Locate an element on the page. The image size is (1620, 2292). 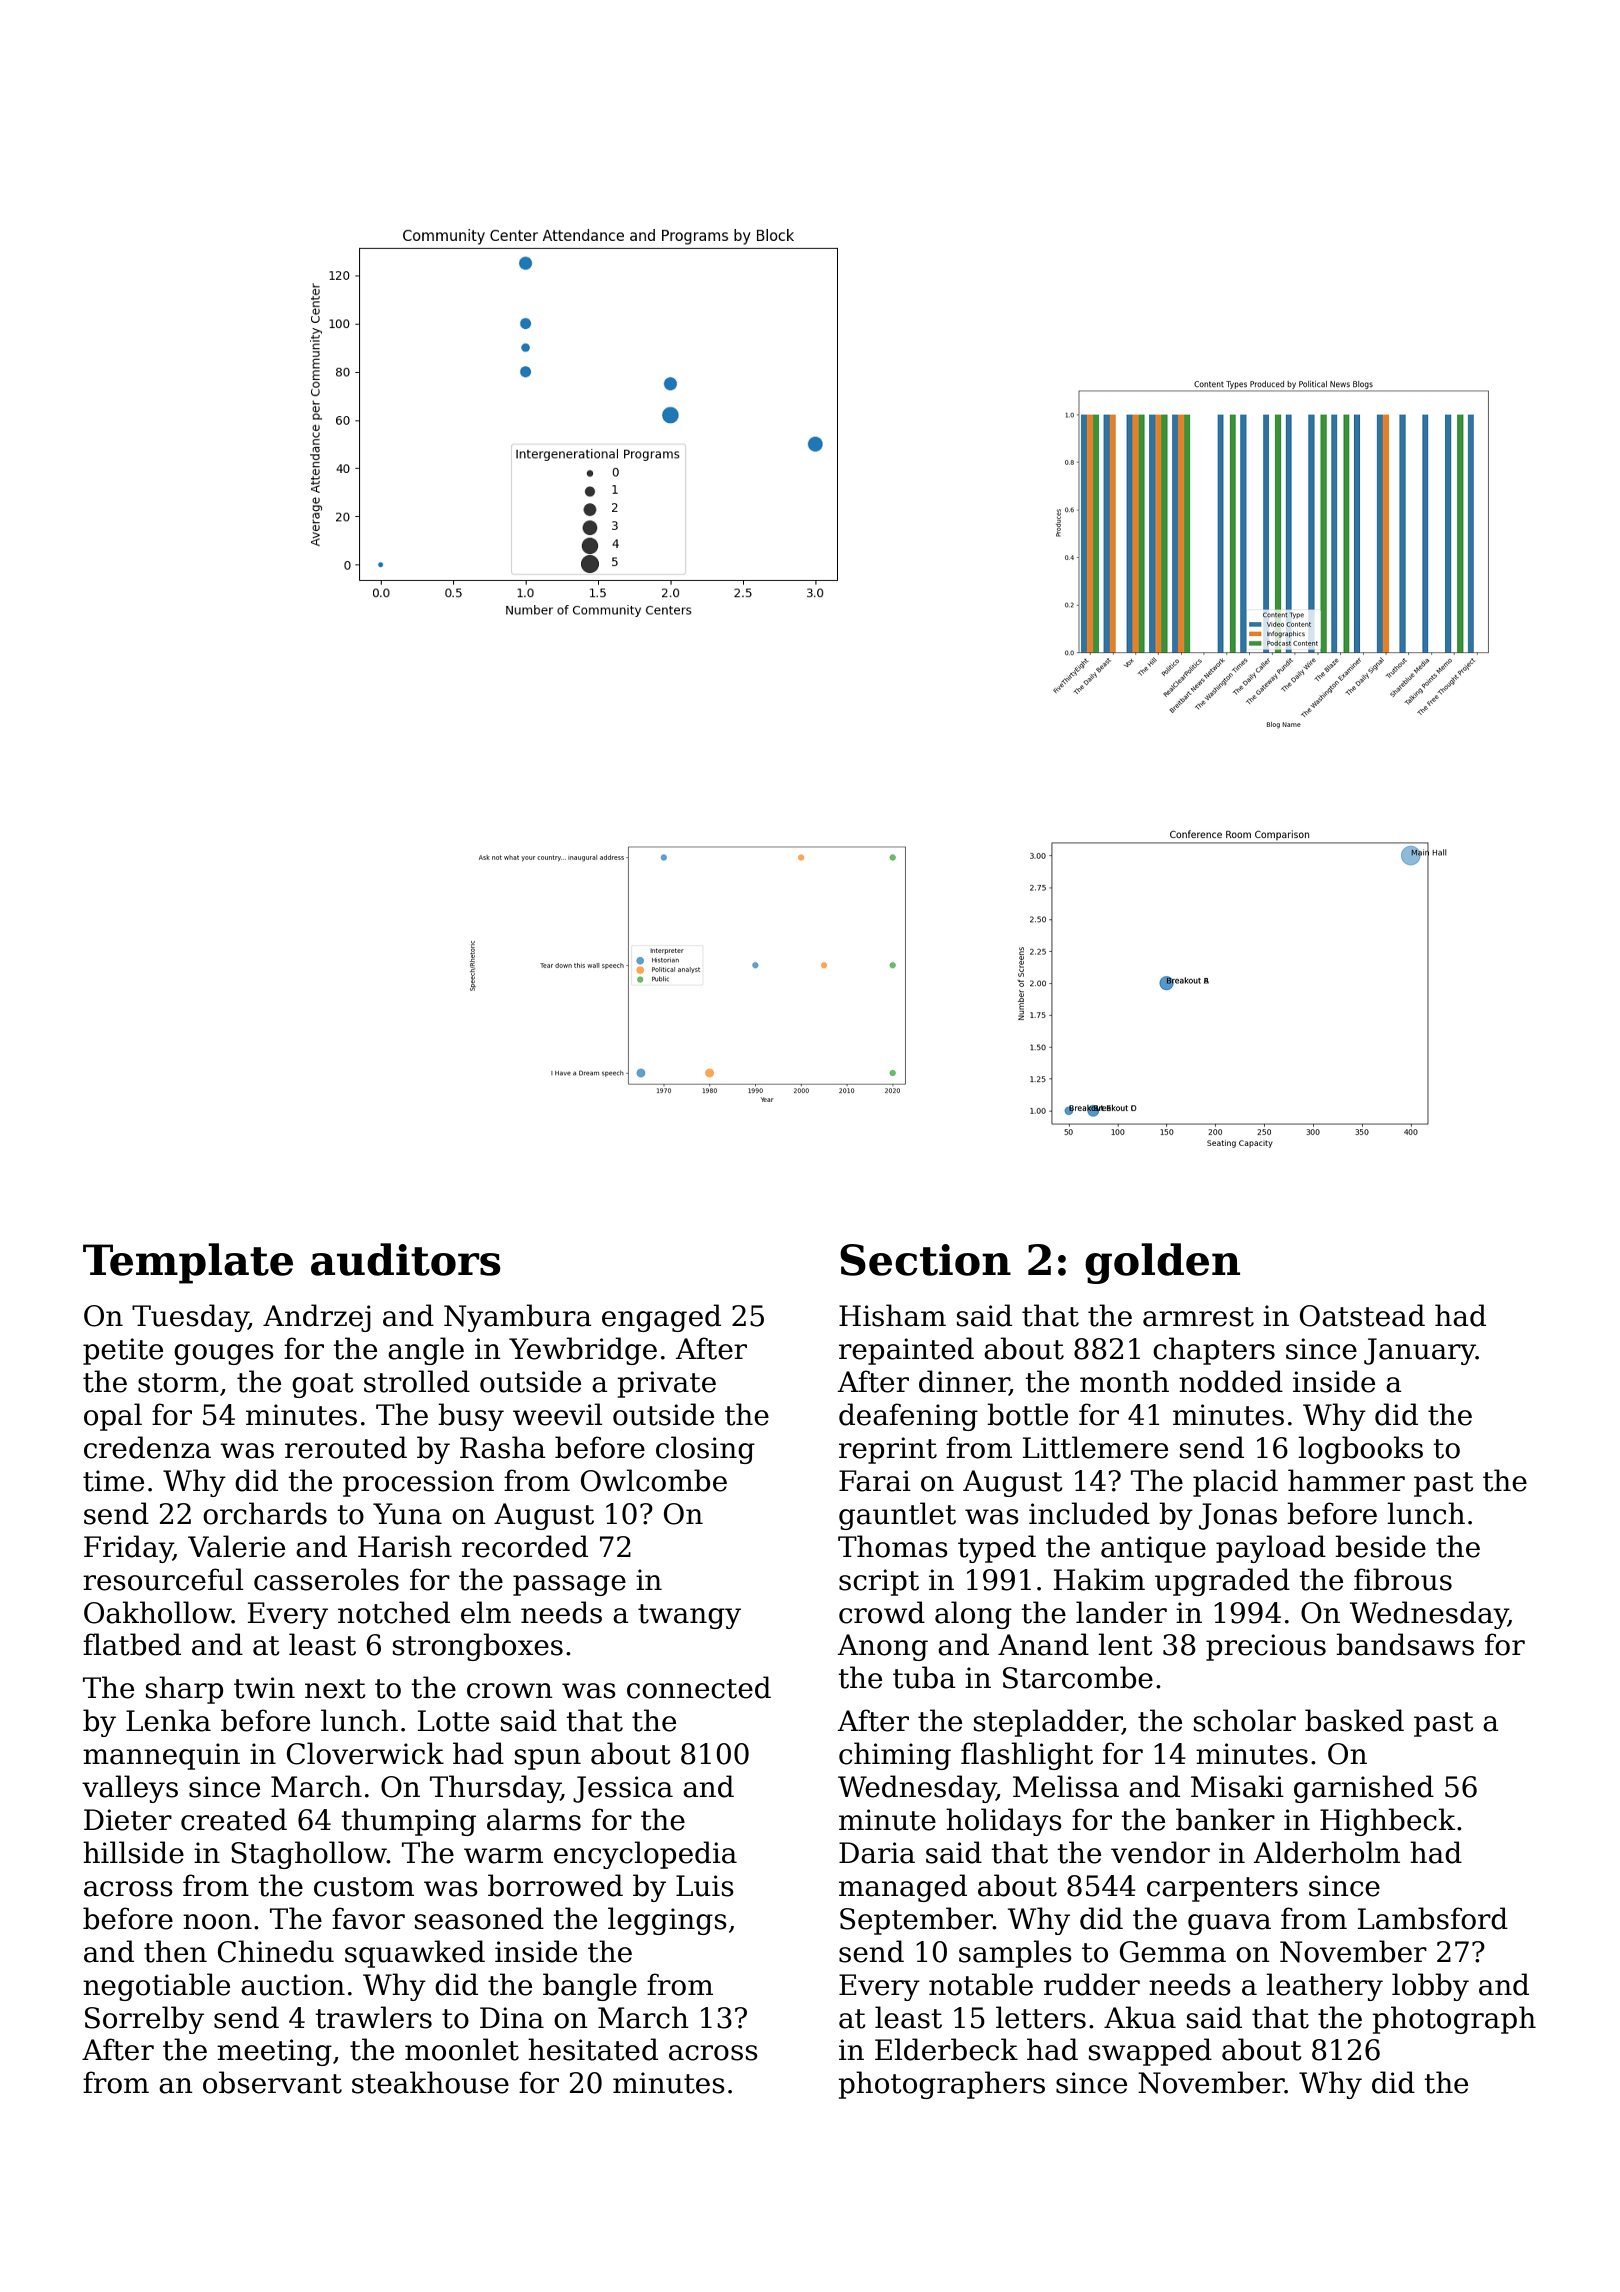
chiming is located at coordinates (895, 1756).
